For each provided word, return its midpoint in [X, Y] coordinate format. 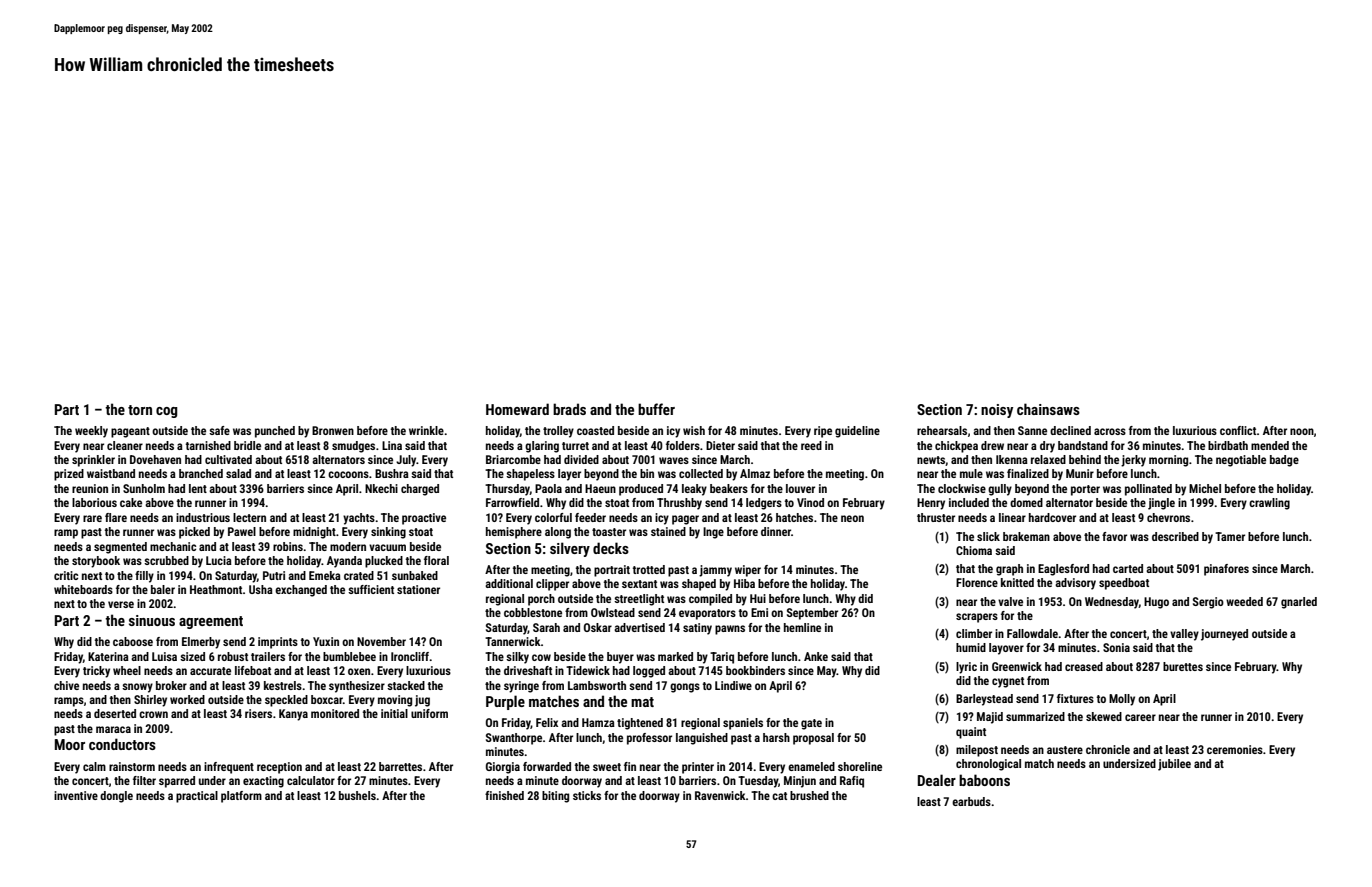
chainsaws [1048, 409]
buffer [656, 409]
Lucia [219, 560]
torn [140, 410]
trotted [649, 569]
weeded [1244, 601]
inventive [76, 795]
